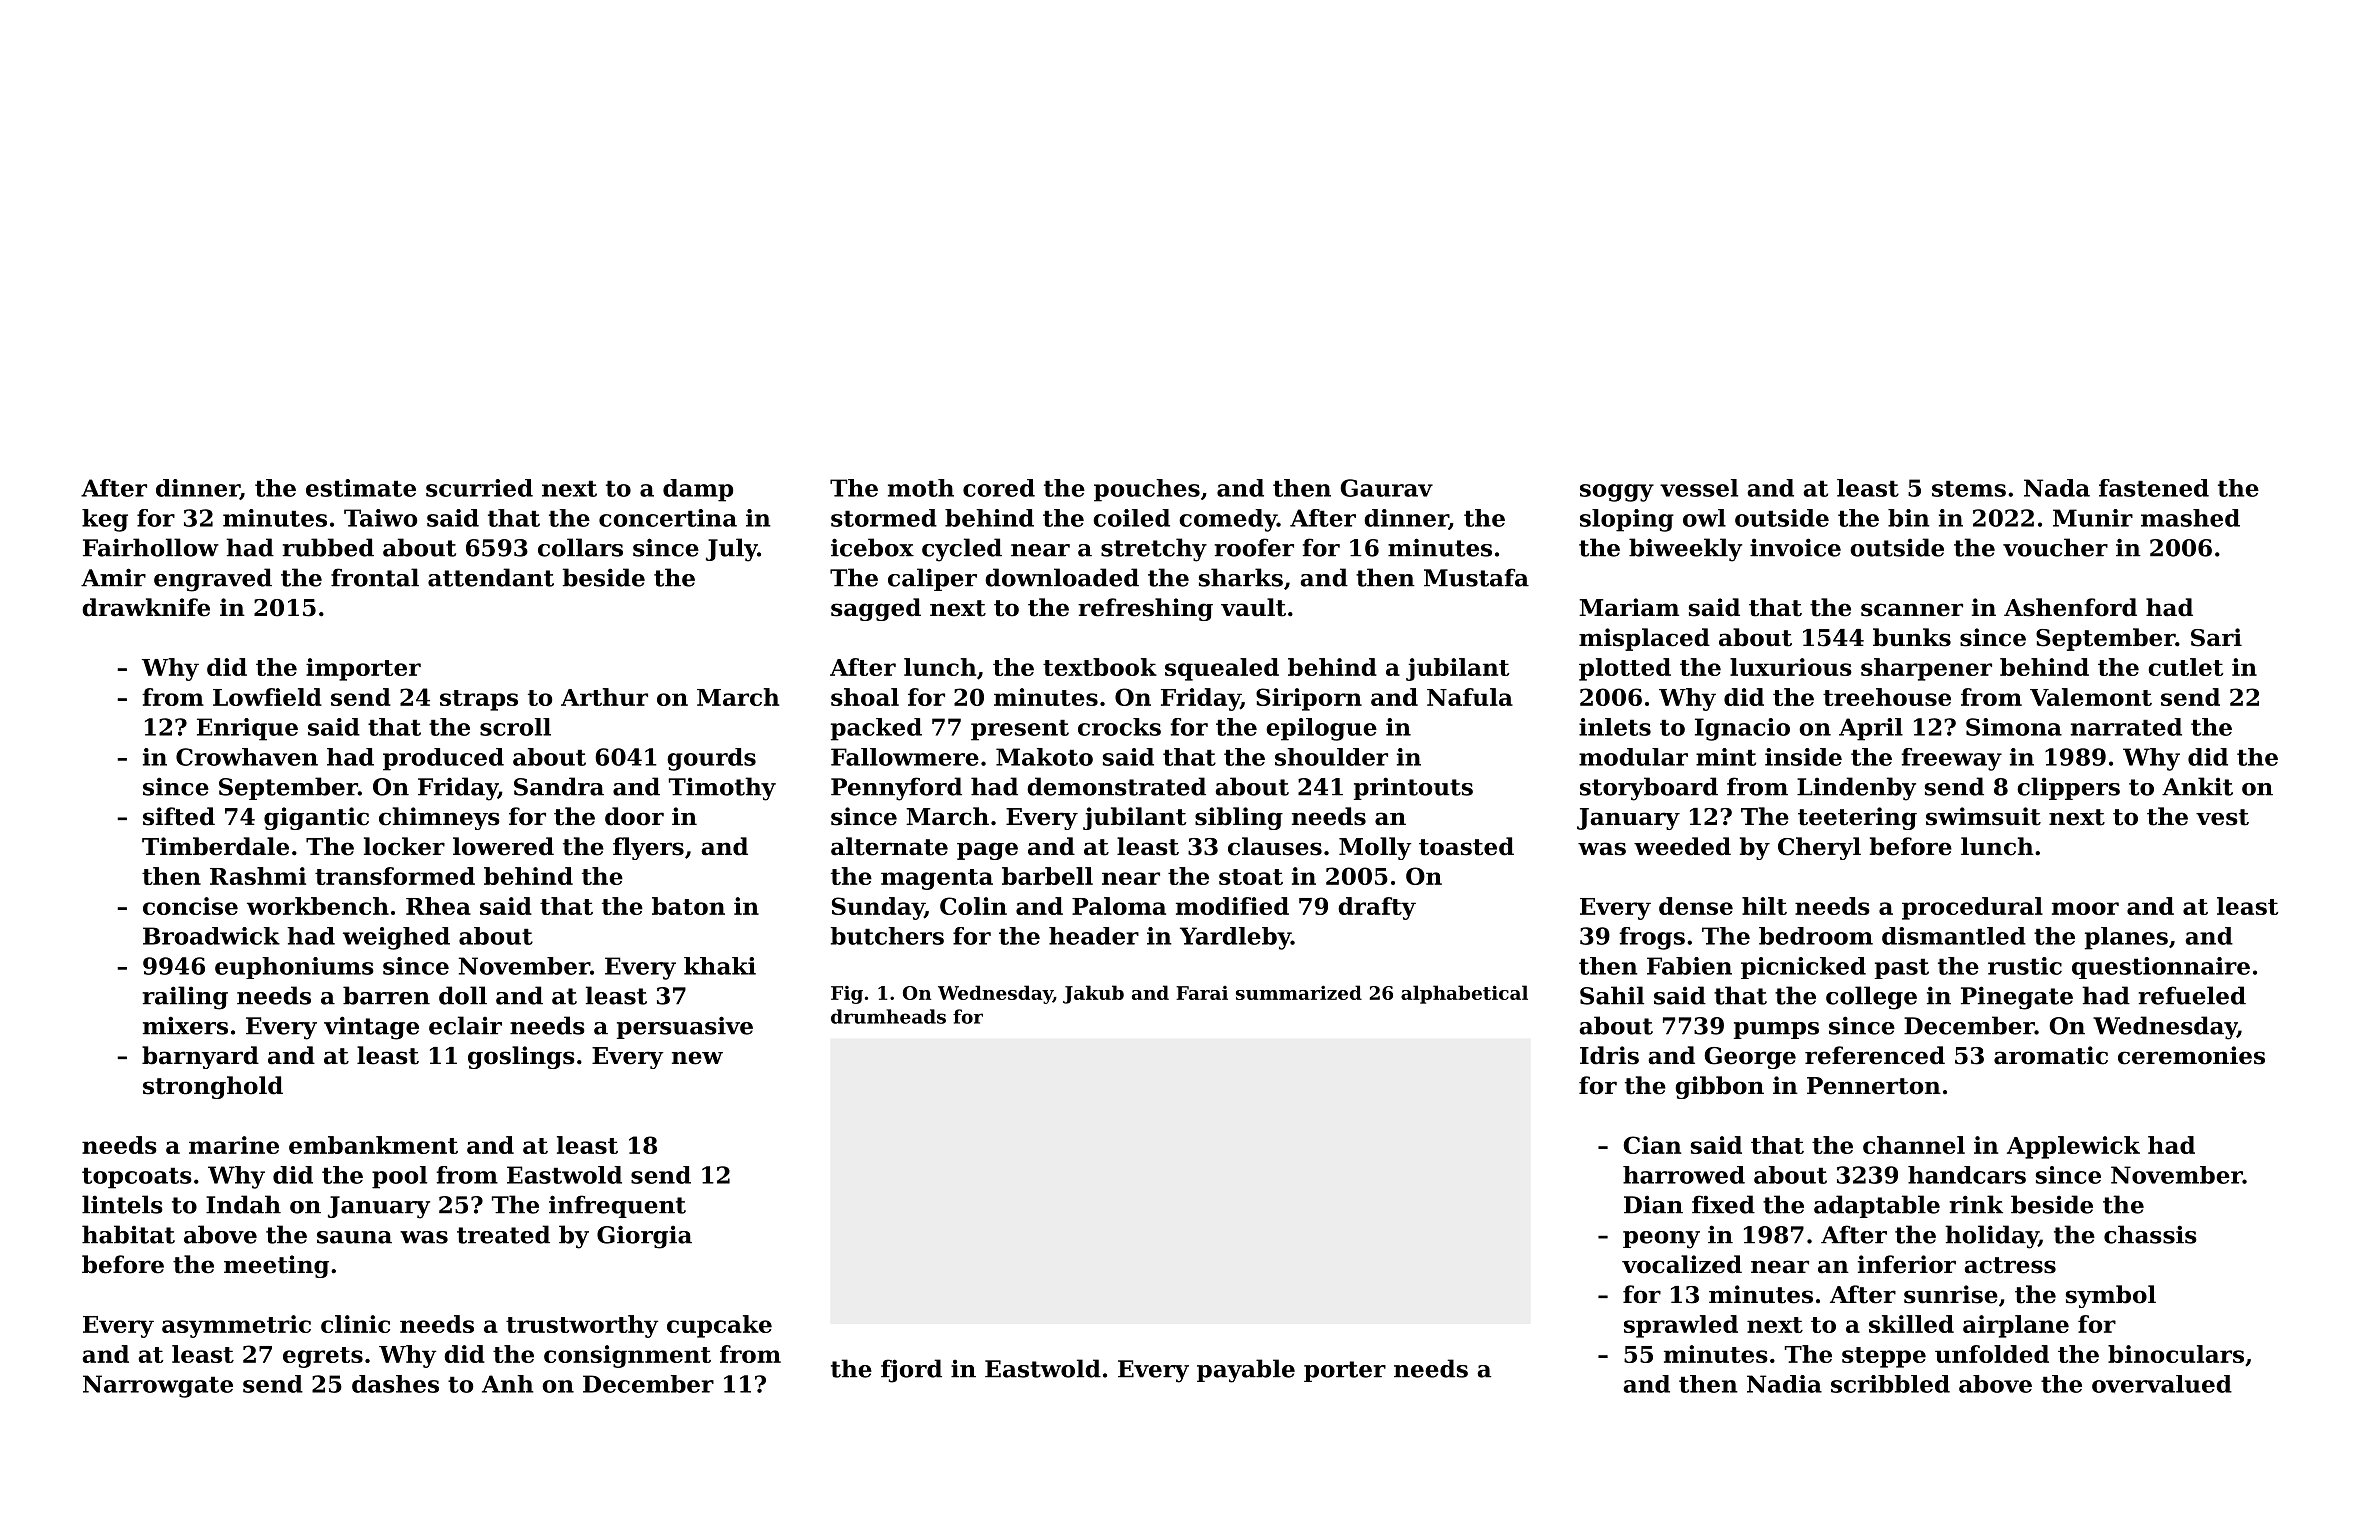 This page has height=1528, width=2361. I want to click on overvalued, so click(2162, 1384).
